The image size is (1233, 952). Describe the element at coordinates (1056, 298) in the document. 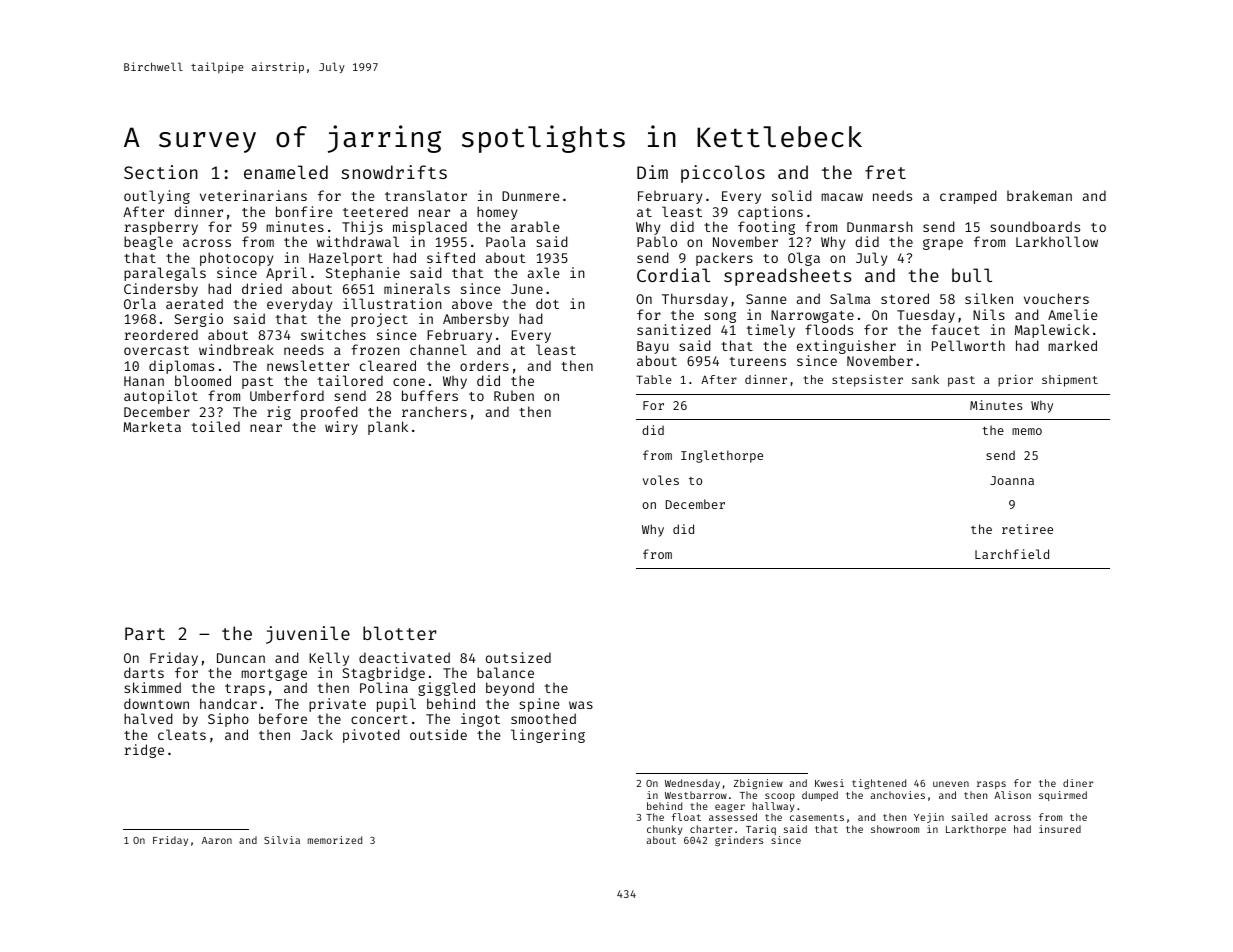

I see `vouchers` at that location.
